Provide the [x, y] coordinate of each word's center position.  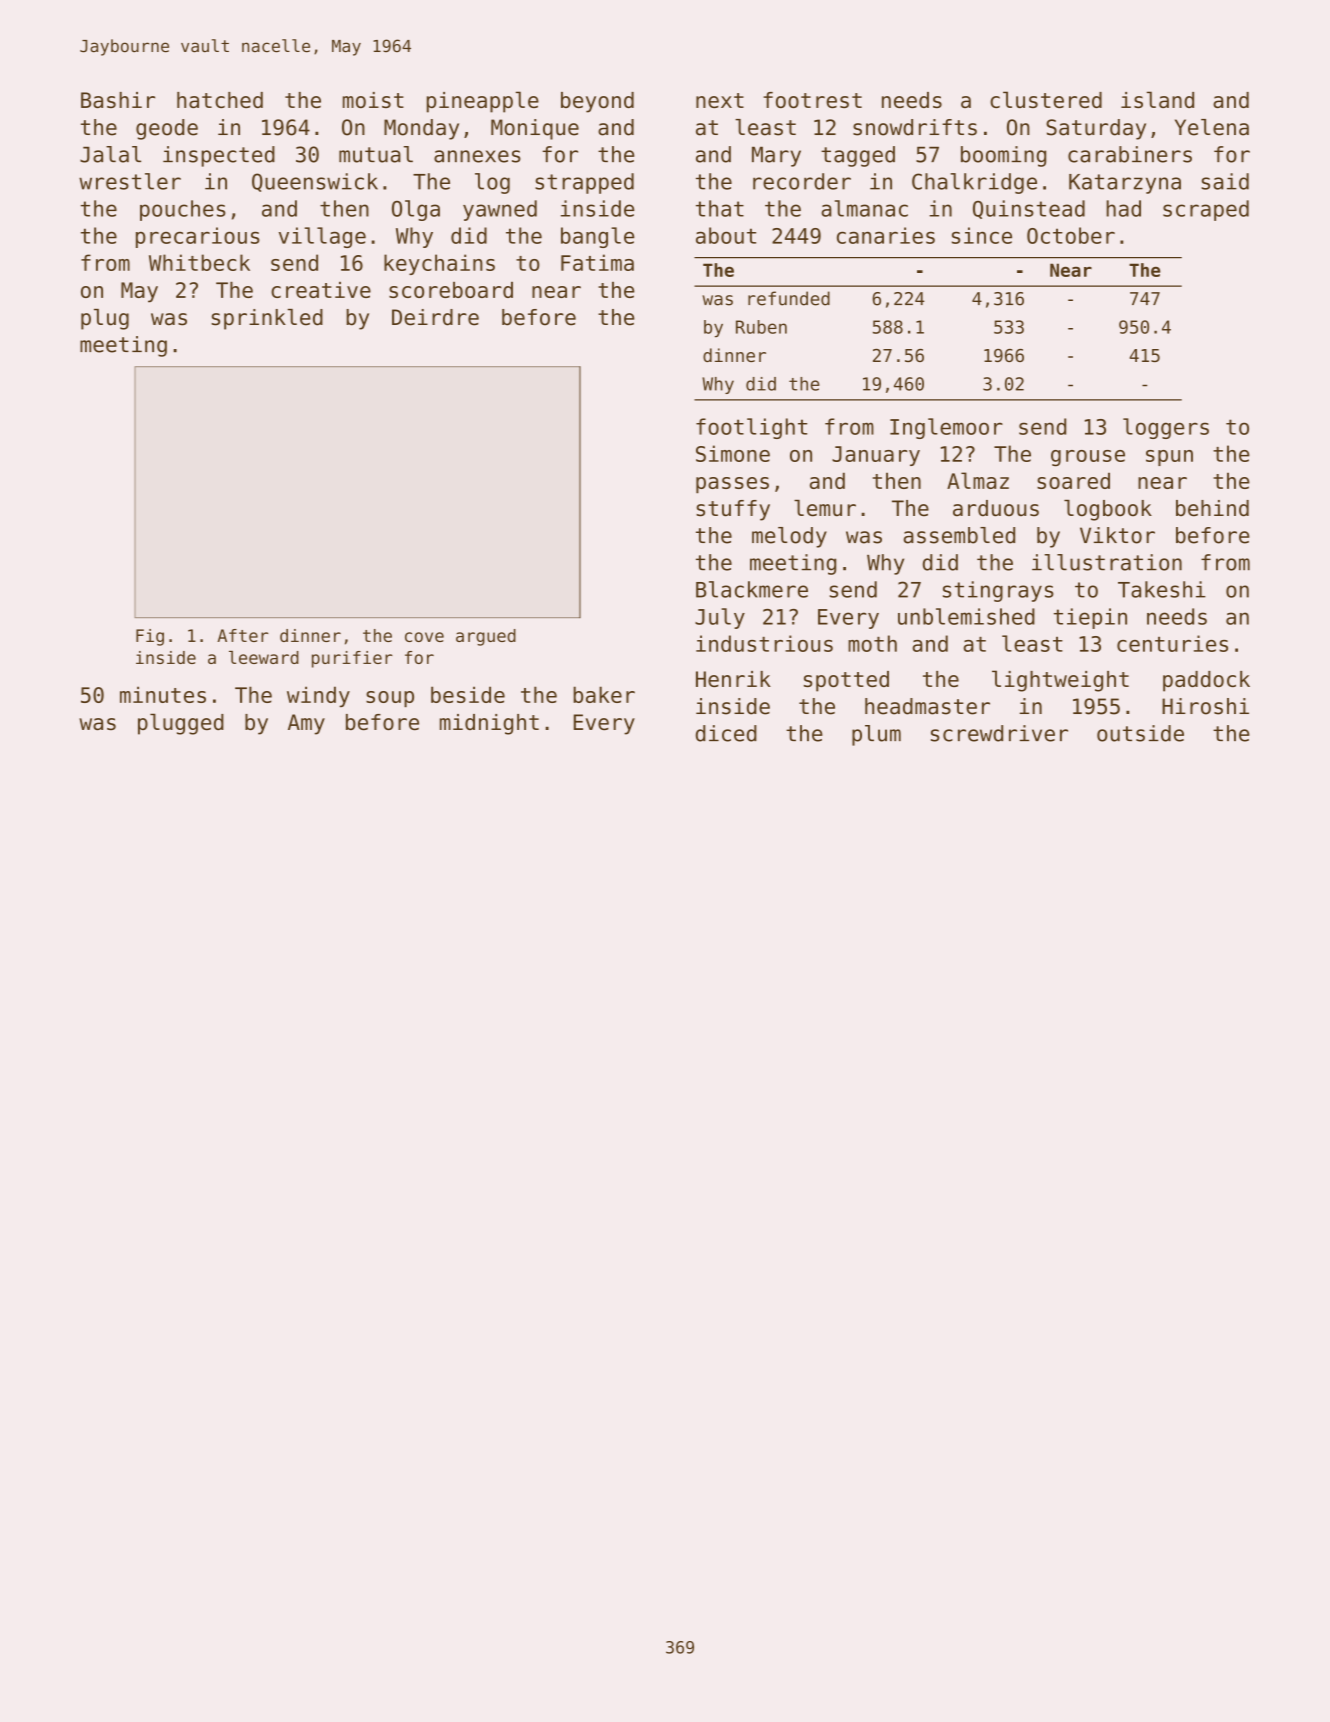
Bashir [118, 100]
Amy [306, 724]
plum [876, 735]
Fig [150, 637]
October [1071, 235]
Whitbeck [199, 262]
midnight [489, 724]
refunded [789, 298]
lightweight [1060, 681]
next [720, 100]
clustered [1046, 99]
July [720, 618]
